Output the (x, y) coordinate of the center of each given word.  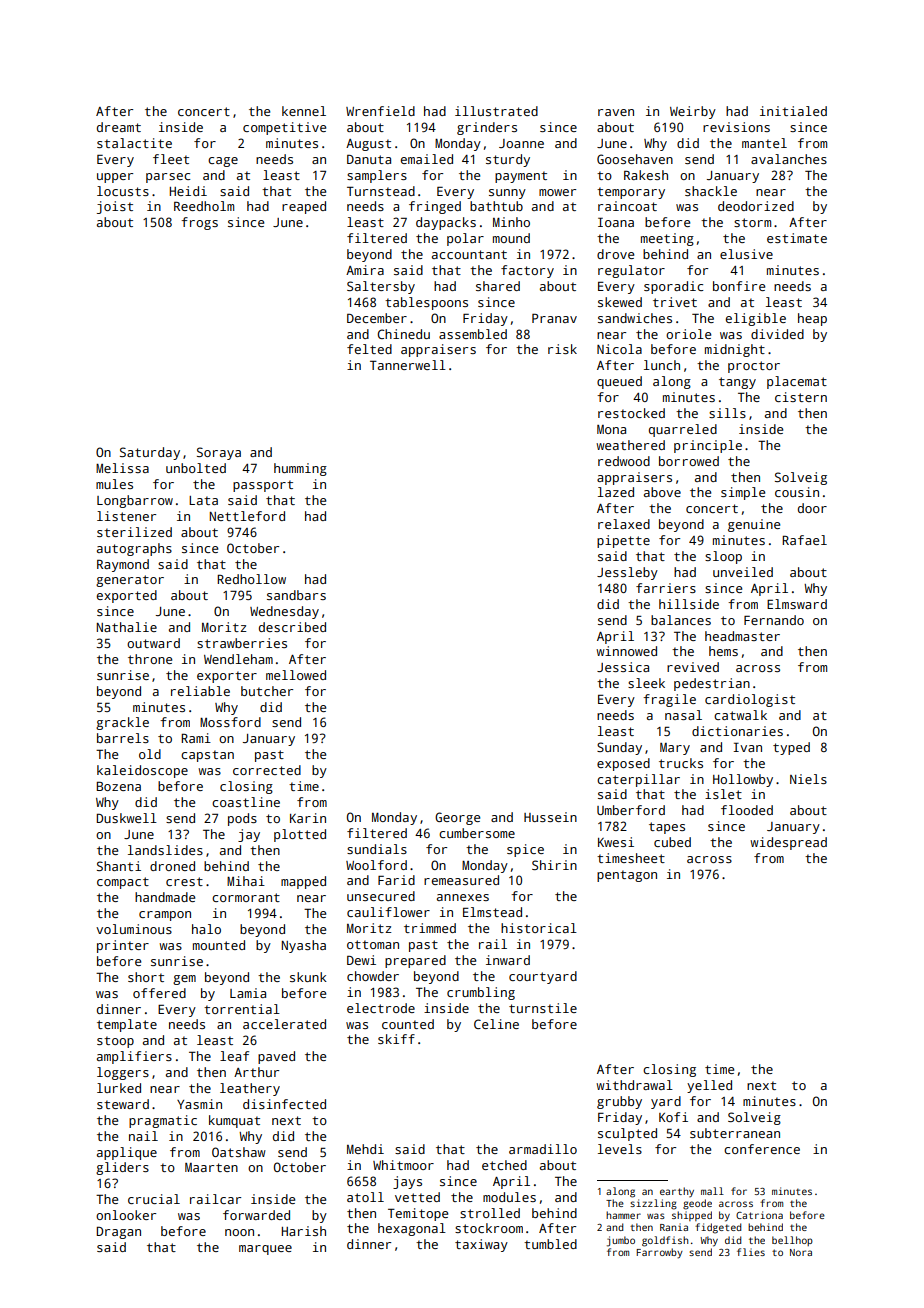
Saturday (150, 453)
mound (511, 238)
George (457, 818)
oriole (688, 334)
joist (115, 207)
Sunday (619, 748)
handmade (165, 897)
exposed (623, 764)
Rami (196, 738)
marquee (265, 1250)
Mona (611, 429)
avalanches (789, 159)
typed (791, 748)
